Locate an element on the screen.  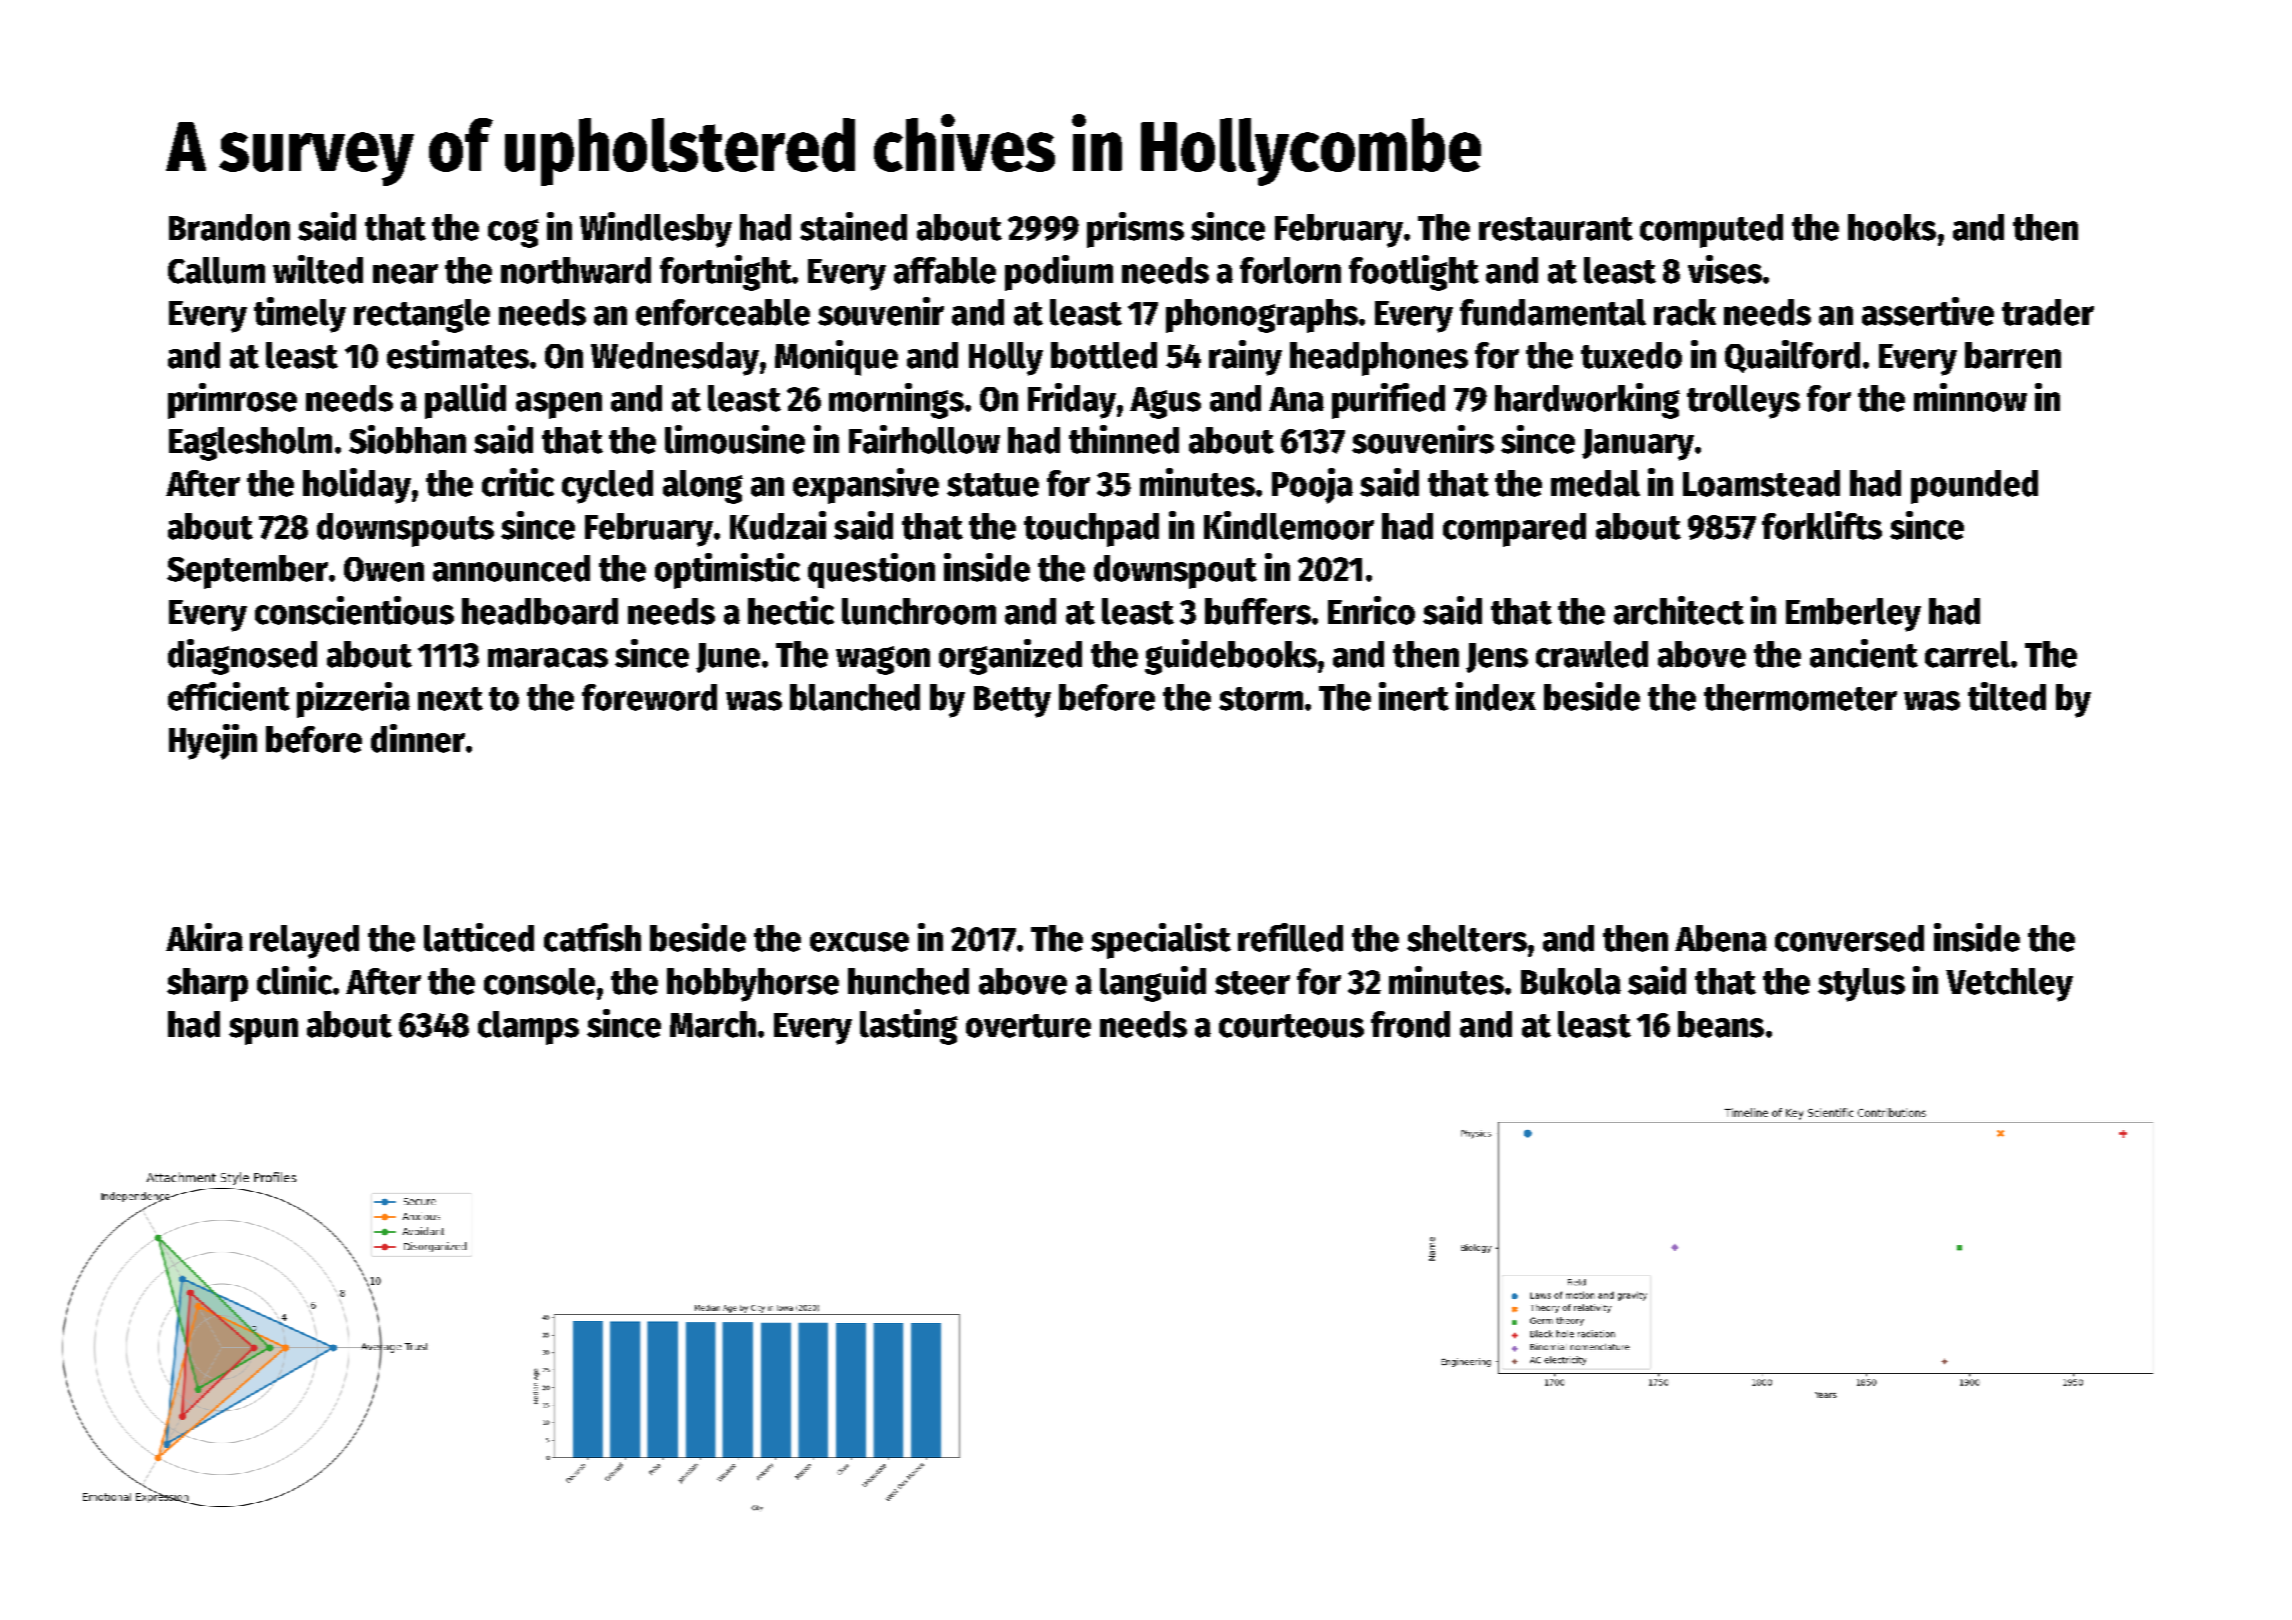
clamps is located at coordinates (528, 1028).
